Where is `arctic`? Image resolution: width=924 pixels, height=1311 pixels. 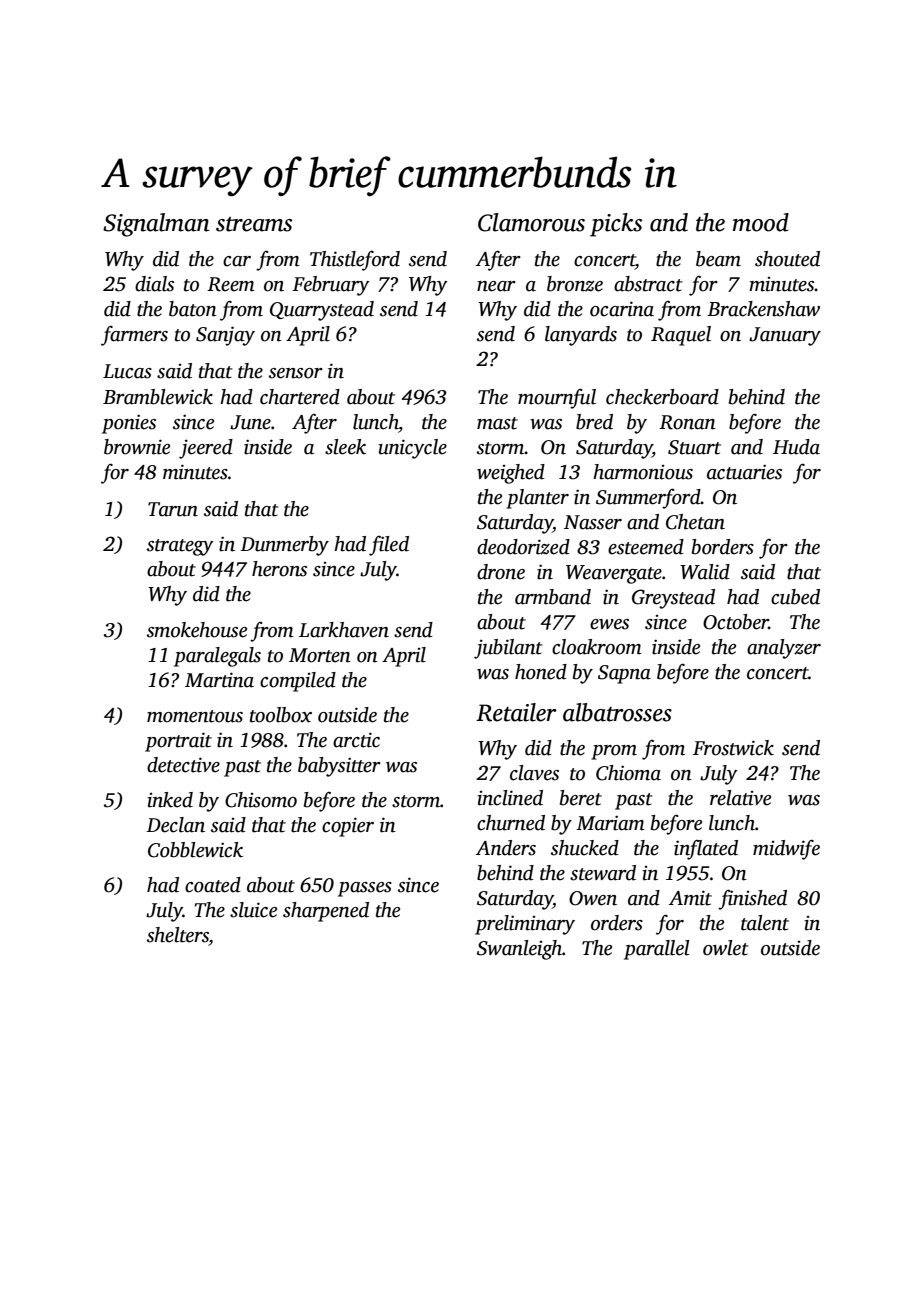
arctic is located at coordinates (356, 740).
